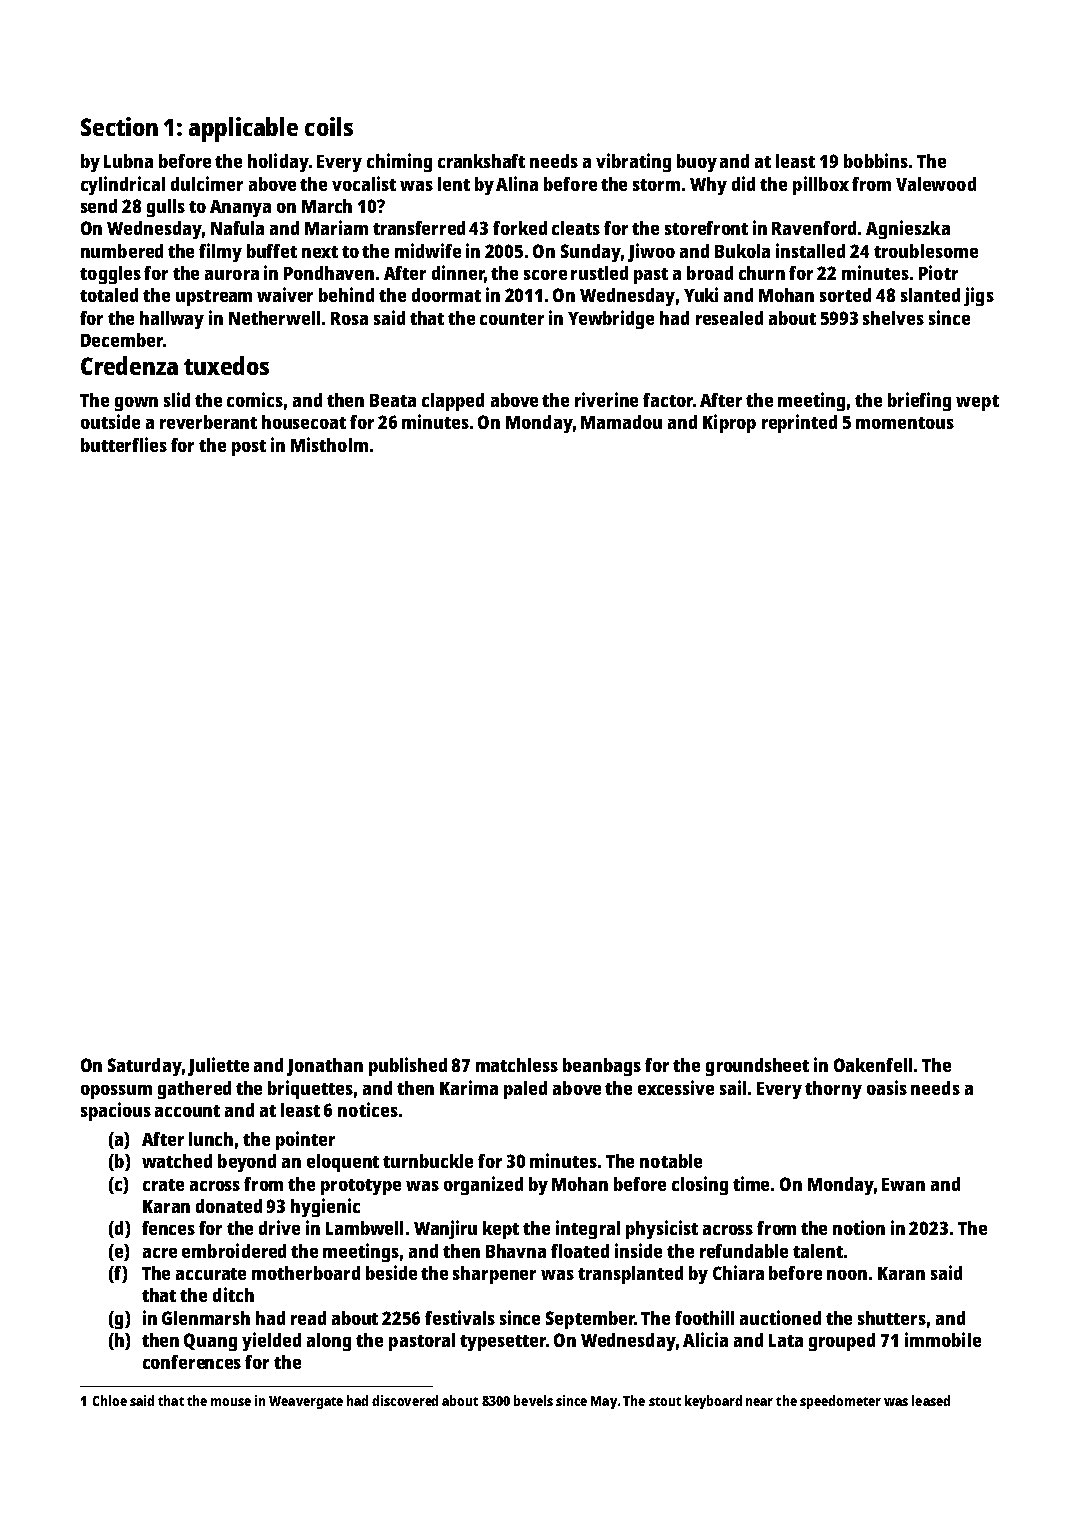  I want to click on Yewbridge, so click(611, 319).
